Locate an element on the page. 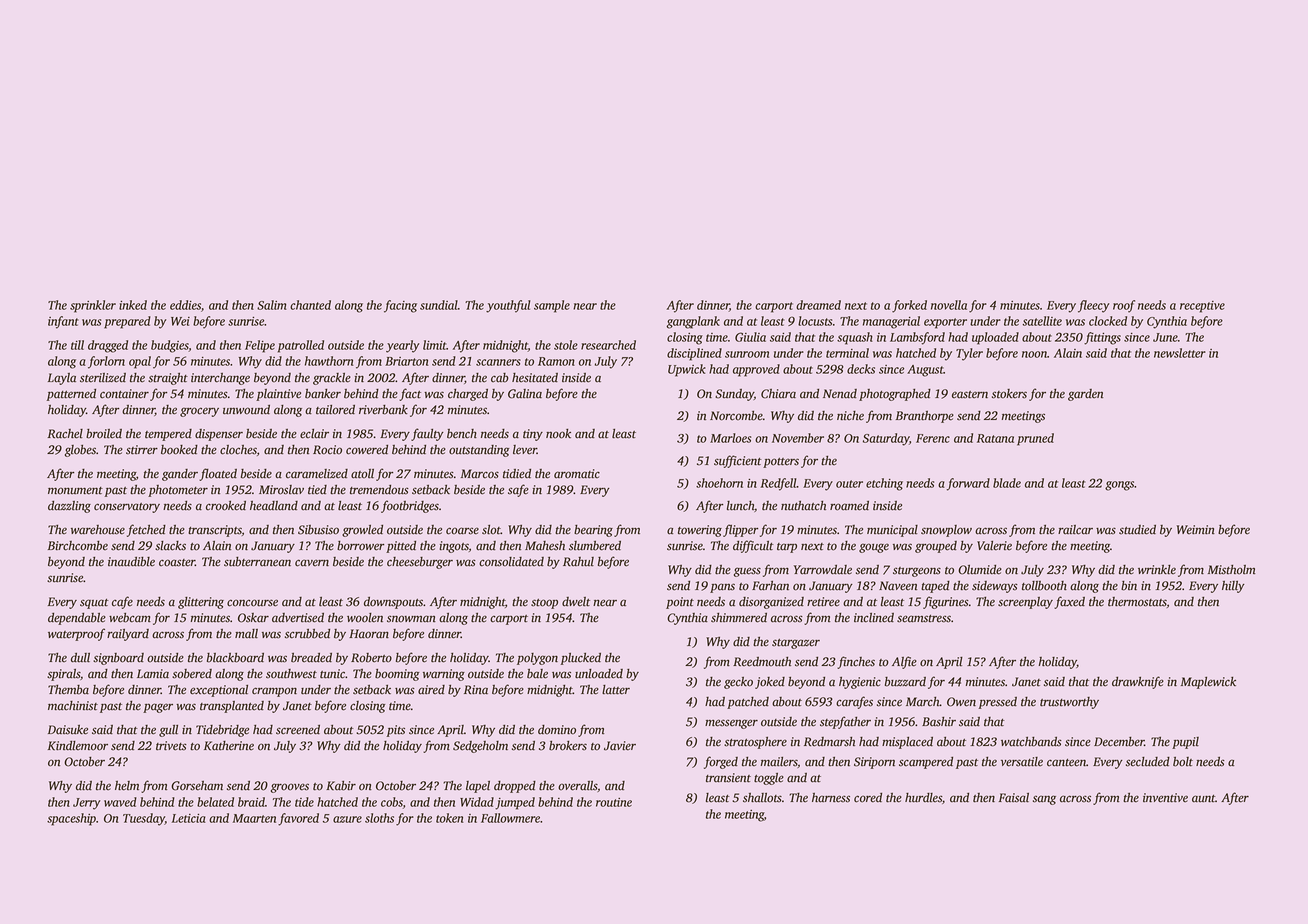 The height and width of the document is (924, 1308). Reedmouth is located at coordinates (762, 662).
